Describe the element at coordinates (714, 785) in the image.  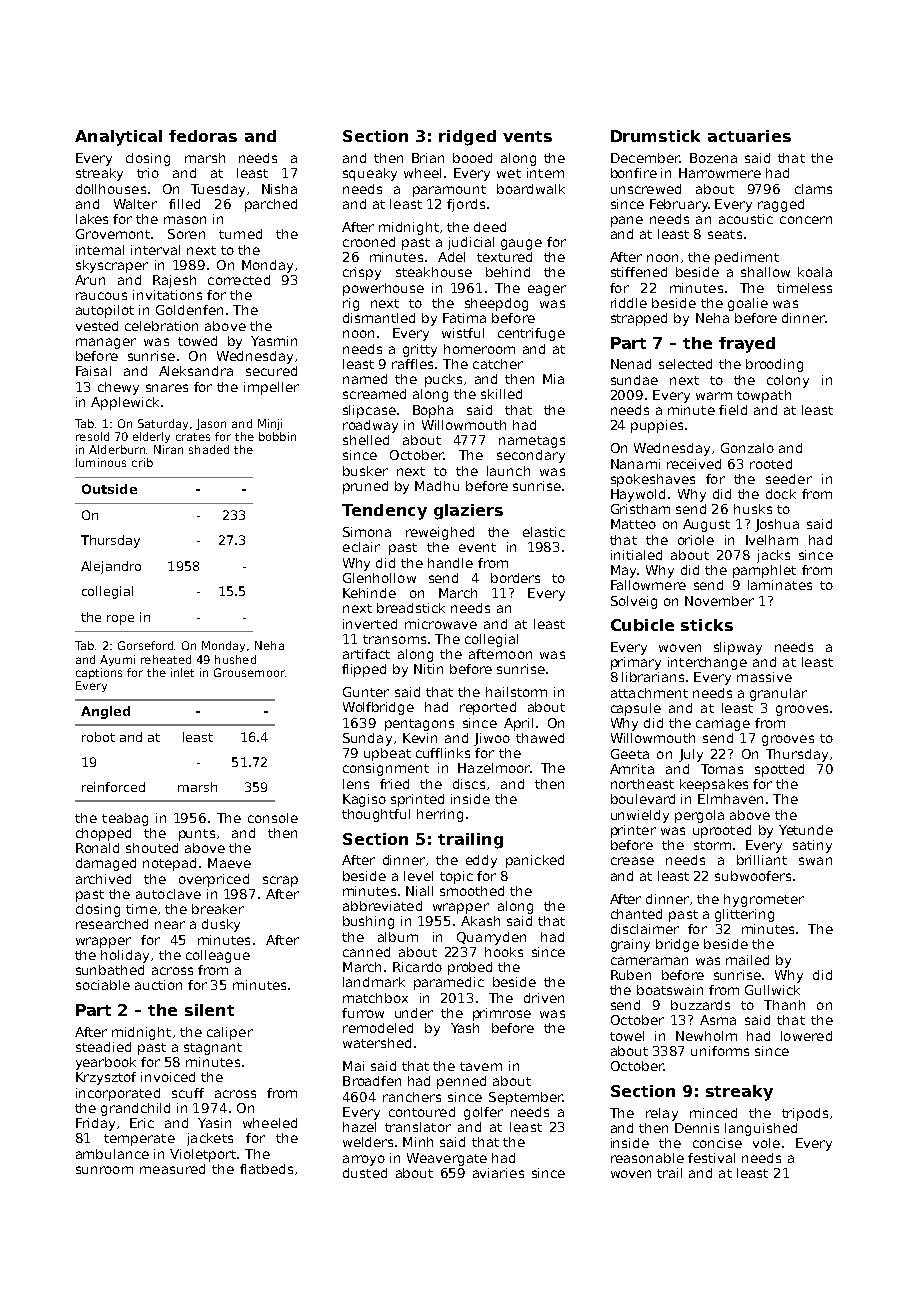
I see `keepsakes` at that location.
